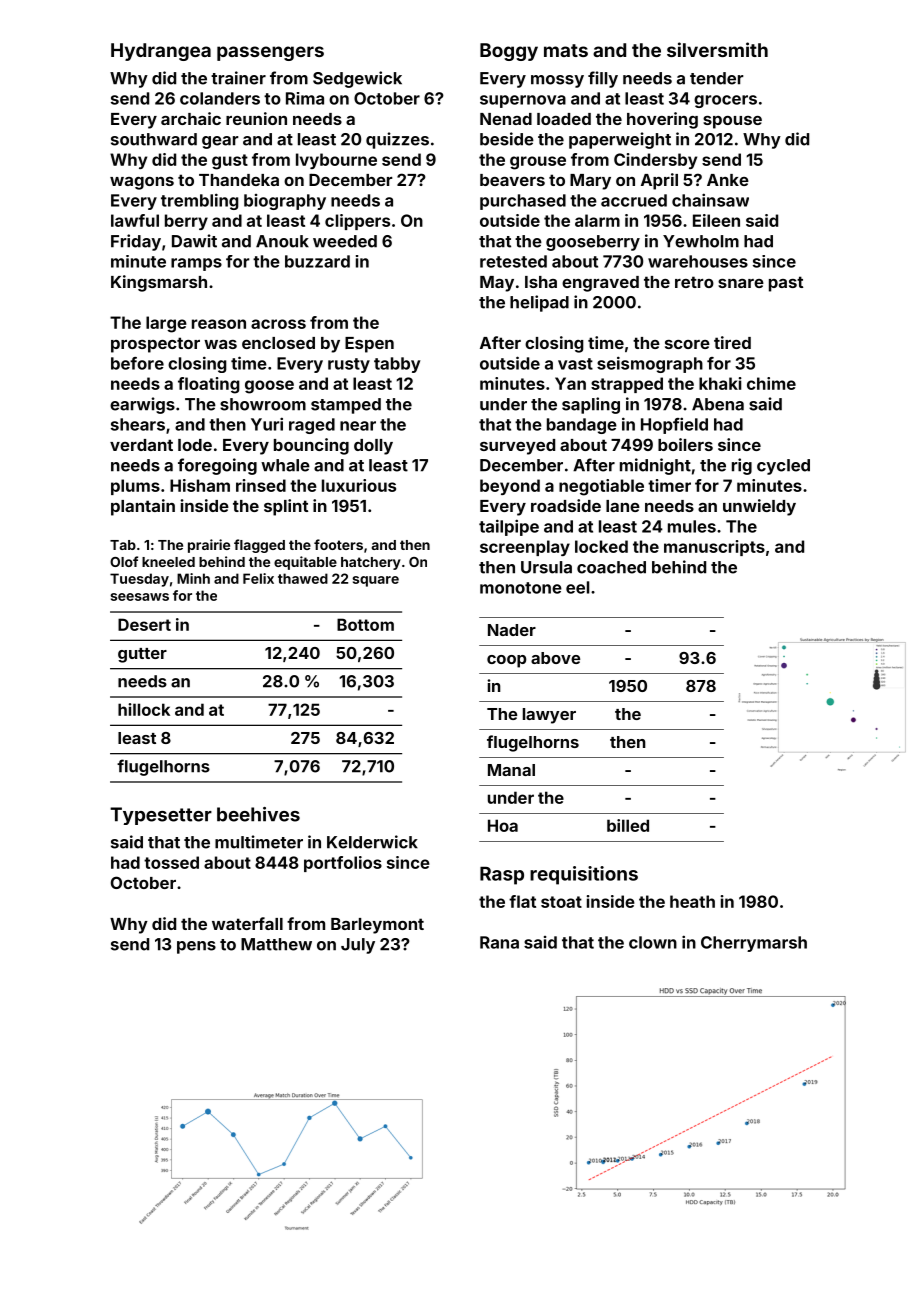  What do you see at coordinates (196, 947) in the document?
I see `pens` at bounding box center [196, 947].
